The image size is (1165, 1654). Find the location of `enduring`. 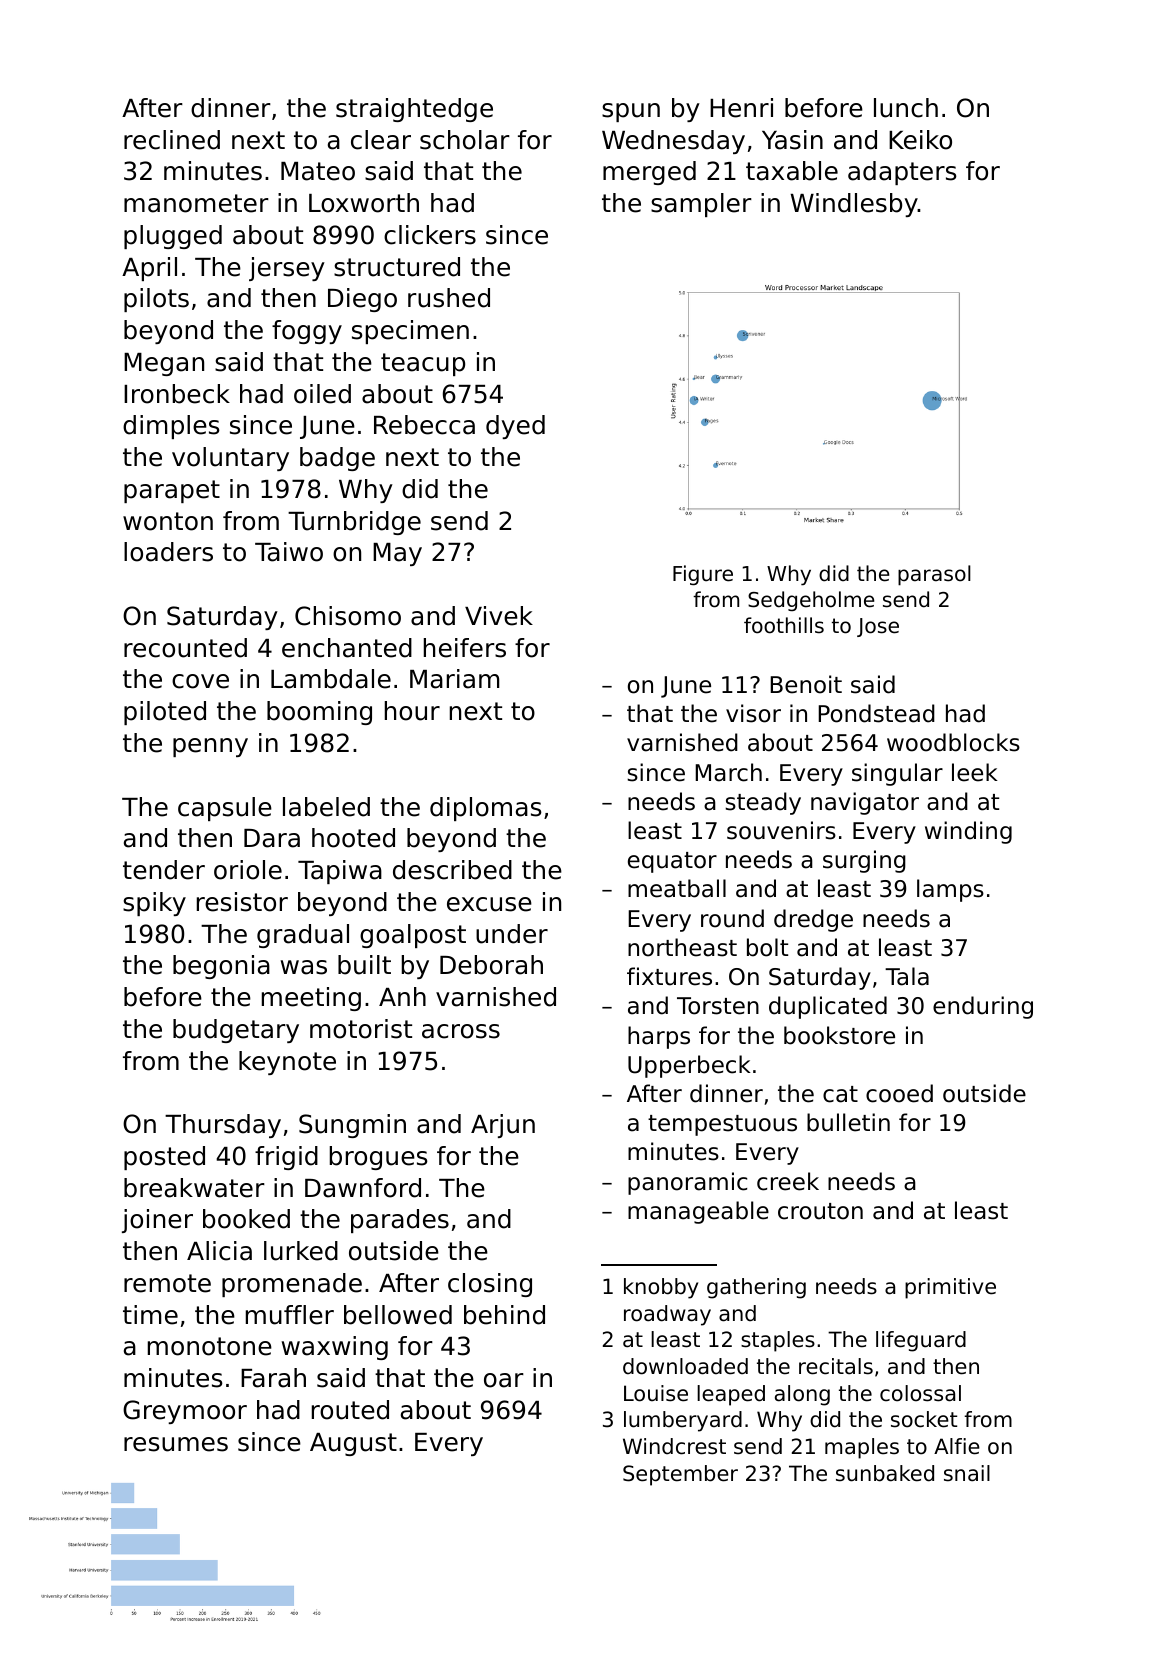

enduring is located at coordinates (983, 1007).
